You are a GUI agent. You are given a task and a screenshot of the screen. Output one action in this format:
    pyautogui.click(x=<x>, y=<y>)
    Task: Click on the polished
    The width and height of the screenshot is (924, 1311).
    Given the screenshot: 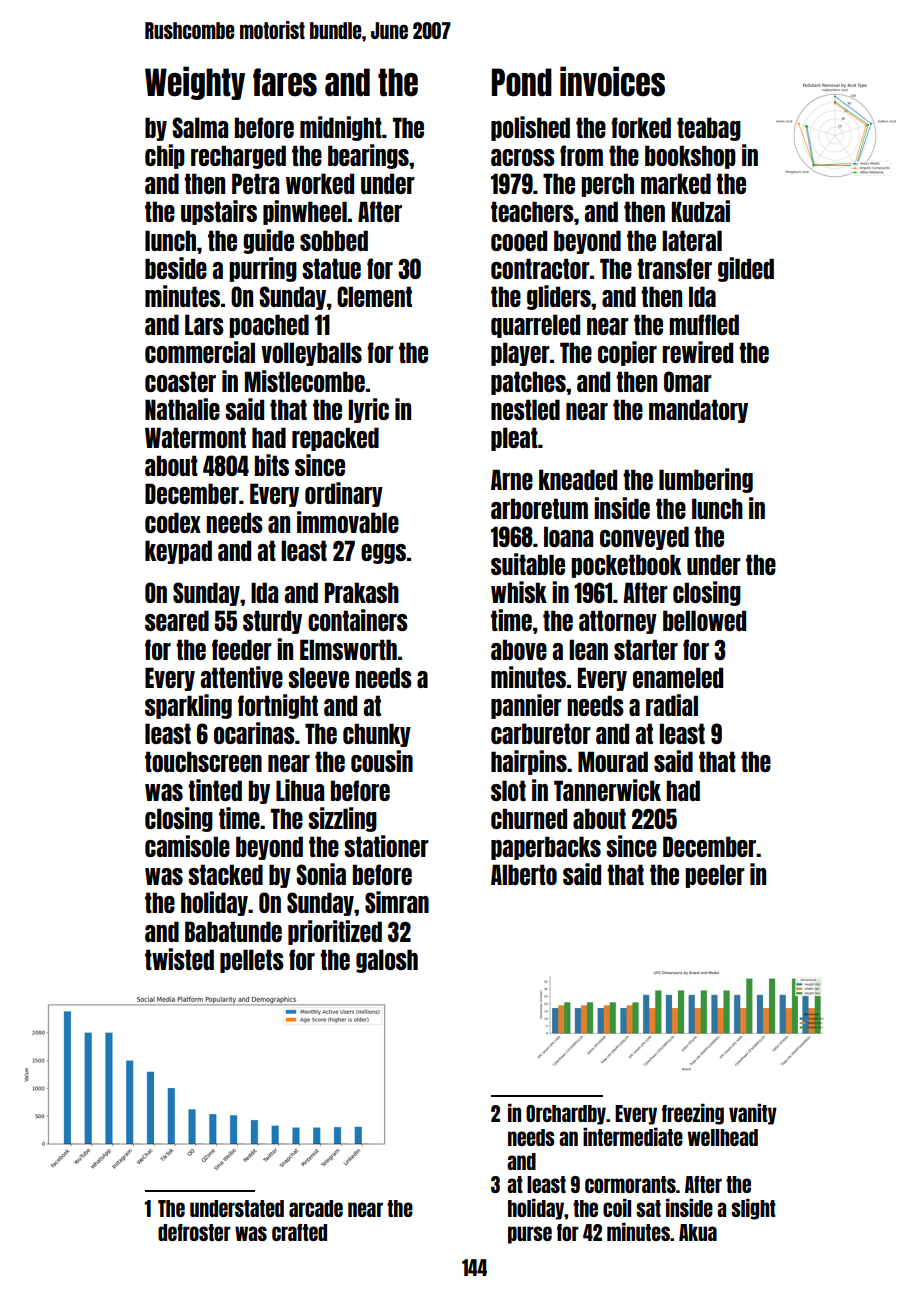 What is the action you would take?
    pyautogui.click(x=530, y=128)
